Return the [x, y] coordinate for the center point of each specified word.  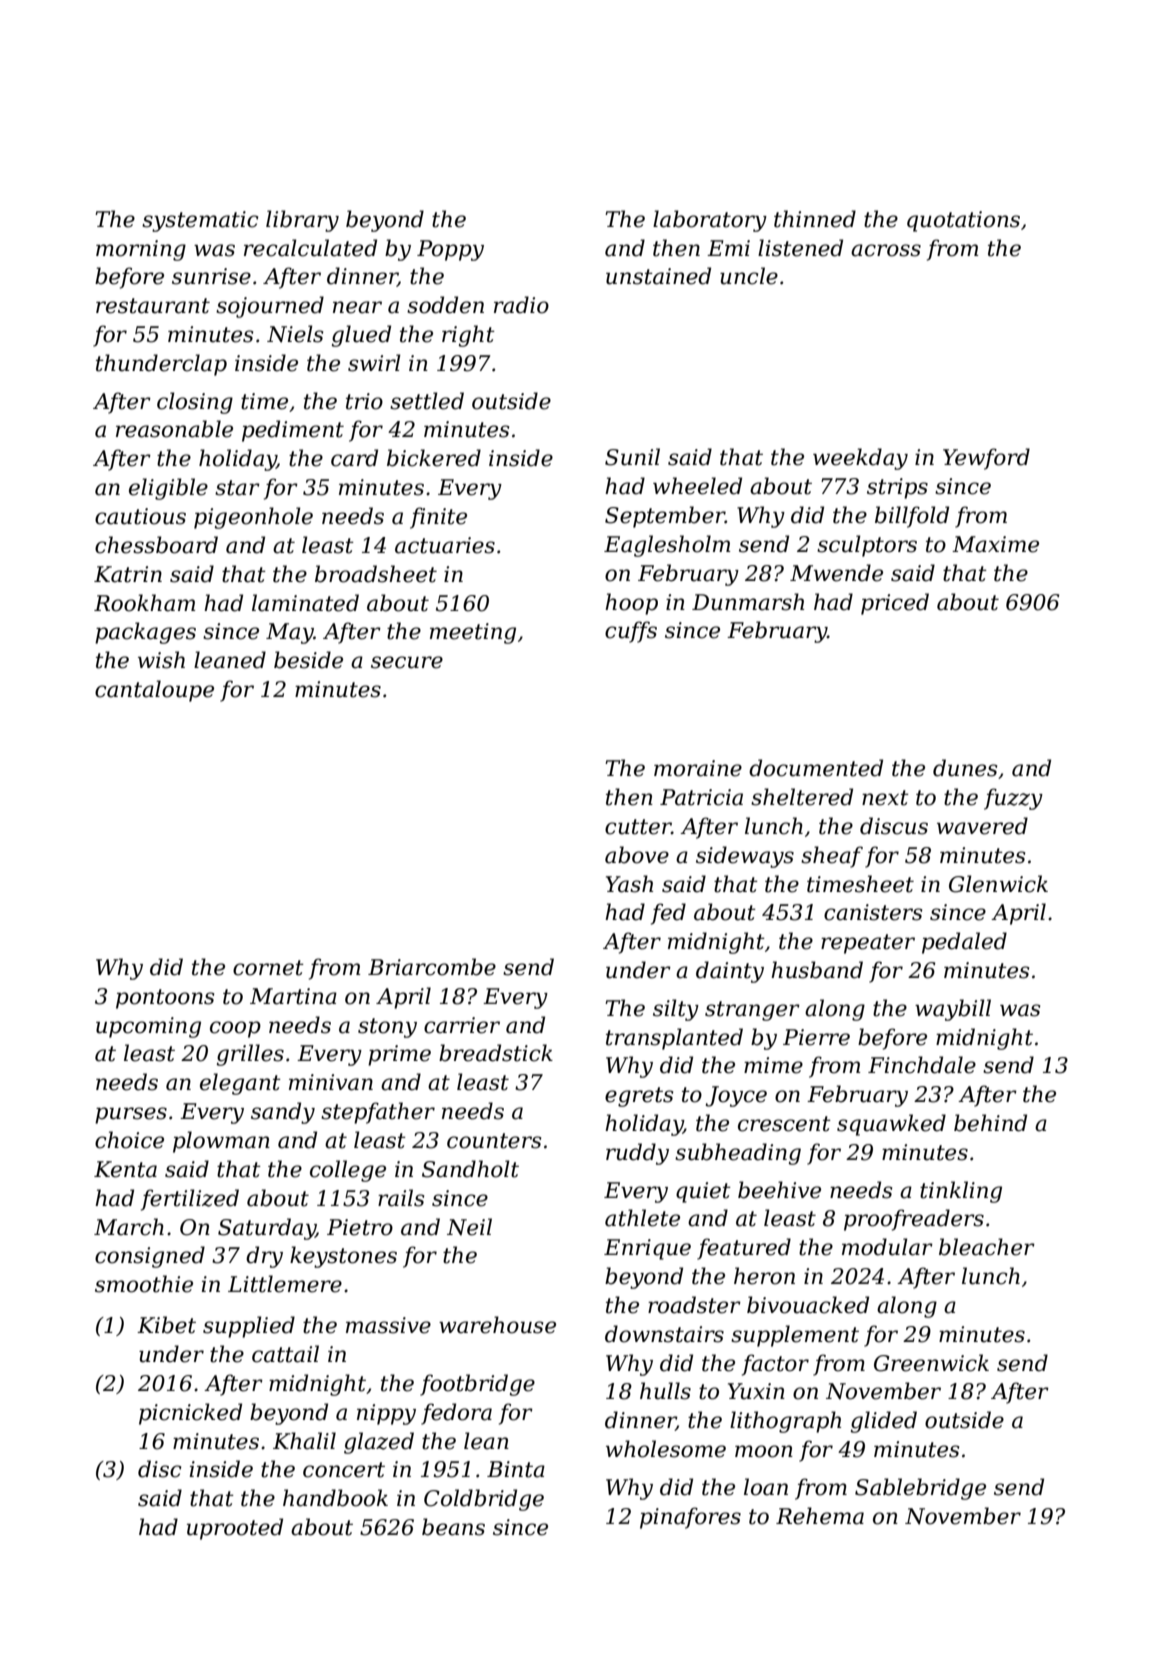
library [302, 221]
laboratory [710, 221]
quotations [963, 221]
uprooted [235, 1529]
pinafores [690, 1518]
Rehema [820, 1516]
